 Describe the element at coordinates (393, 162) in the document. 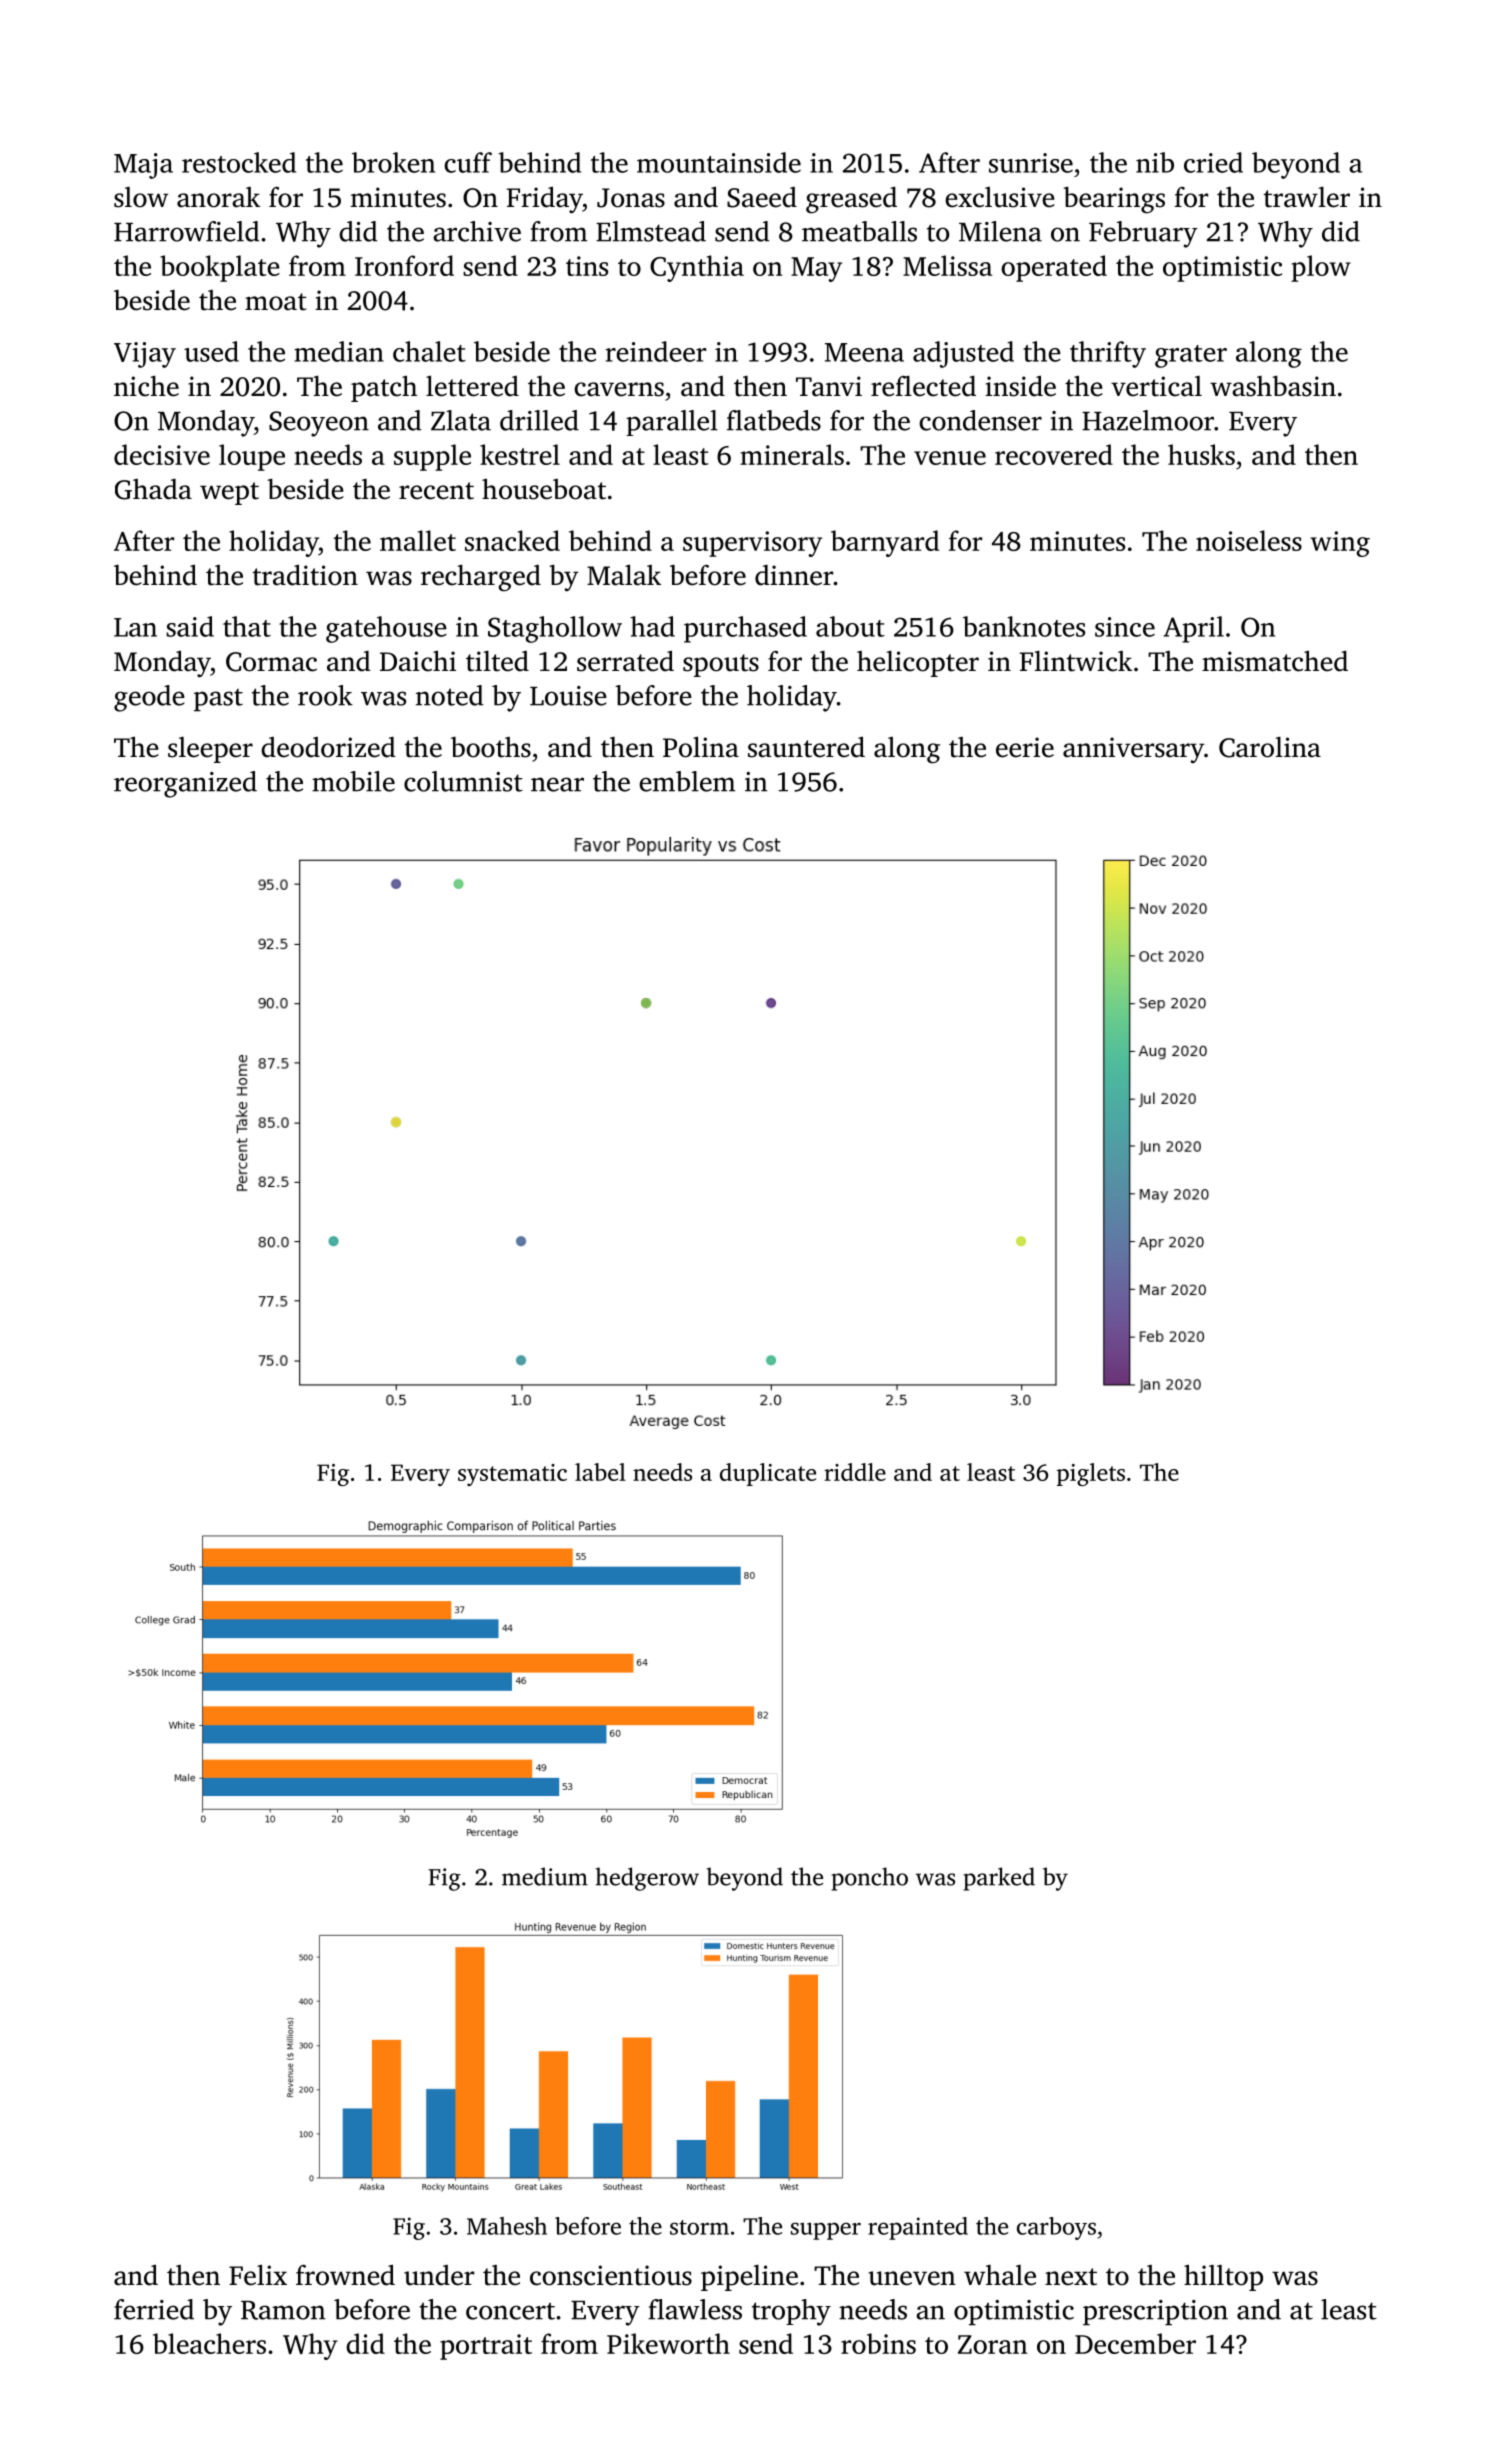

I see `broken` at that location.
